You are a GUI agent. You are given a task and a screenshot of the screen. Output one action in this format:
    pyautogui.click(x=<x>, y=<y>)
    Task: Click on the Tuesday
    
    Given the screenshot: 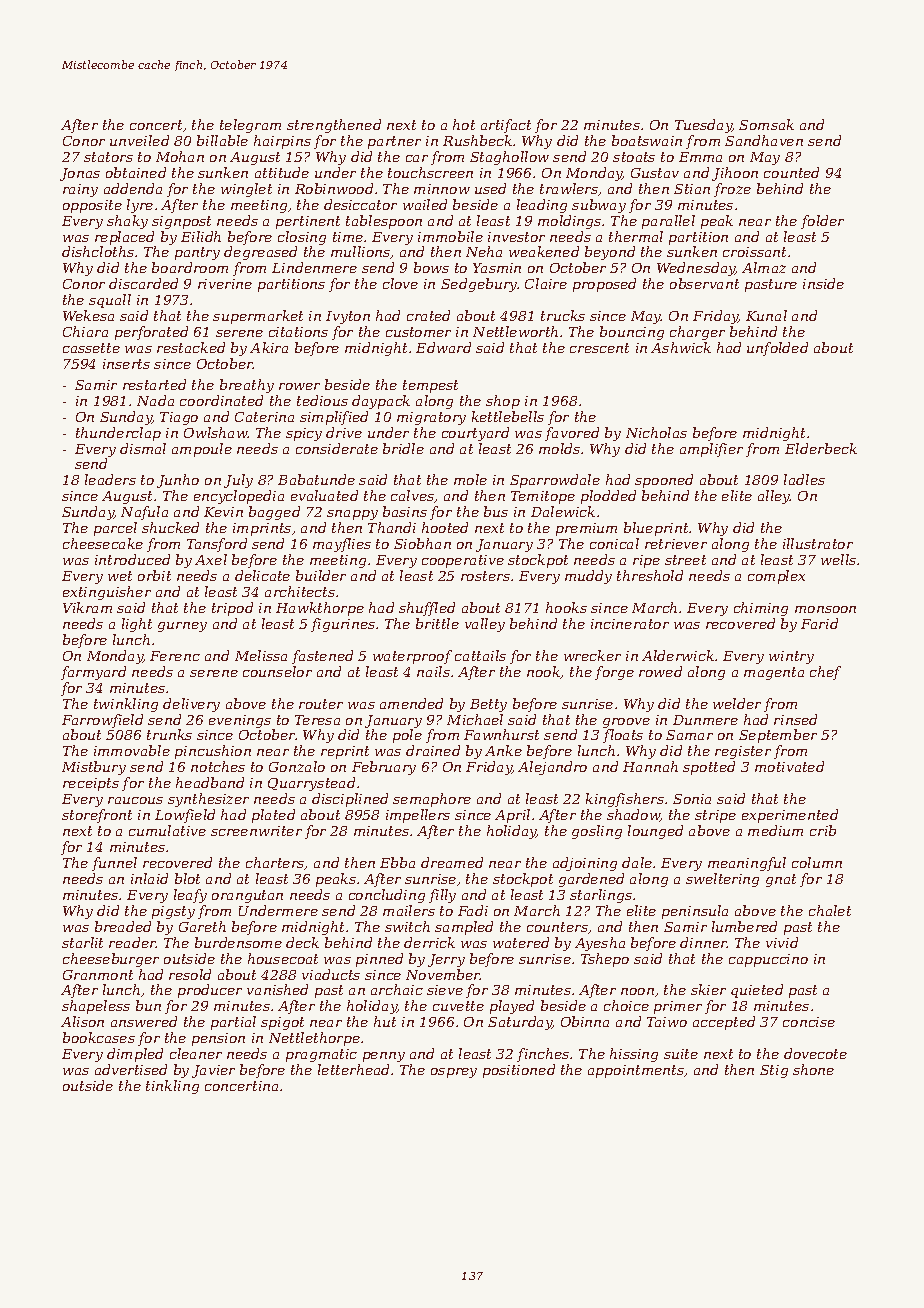 What is the action you would take?
    pyautogui.click(x=703, y=126)
